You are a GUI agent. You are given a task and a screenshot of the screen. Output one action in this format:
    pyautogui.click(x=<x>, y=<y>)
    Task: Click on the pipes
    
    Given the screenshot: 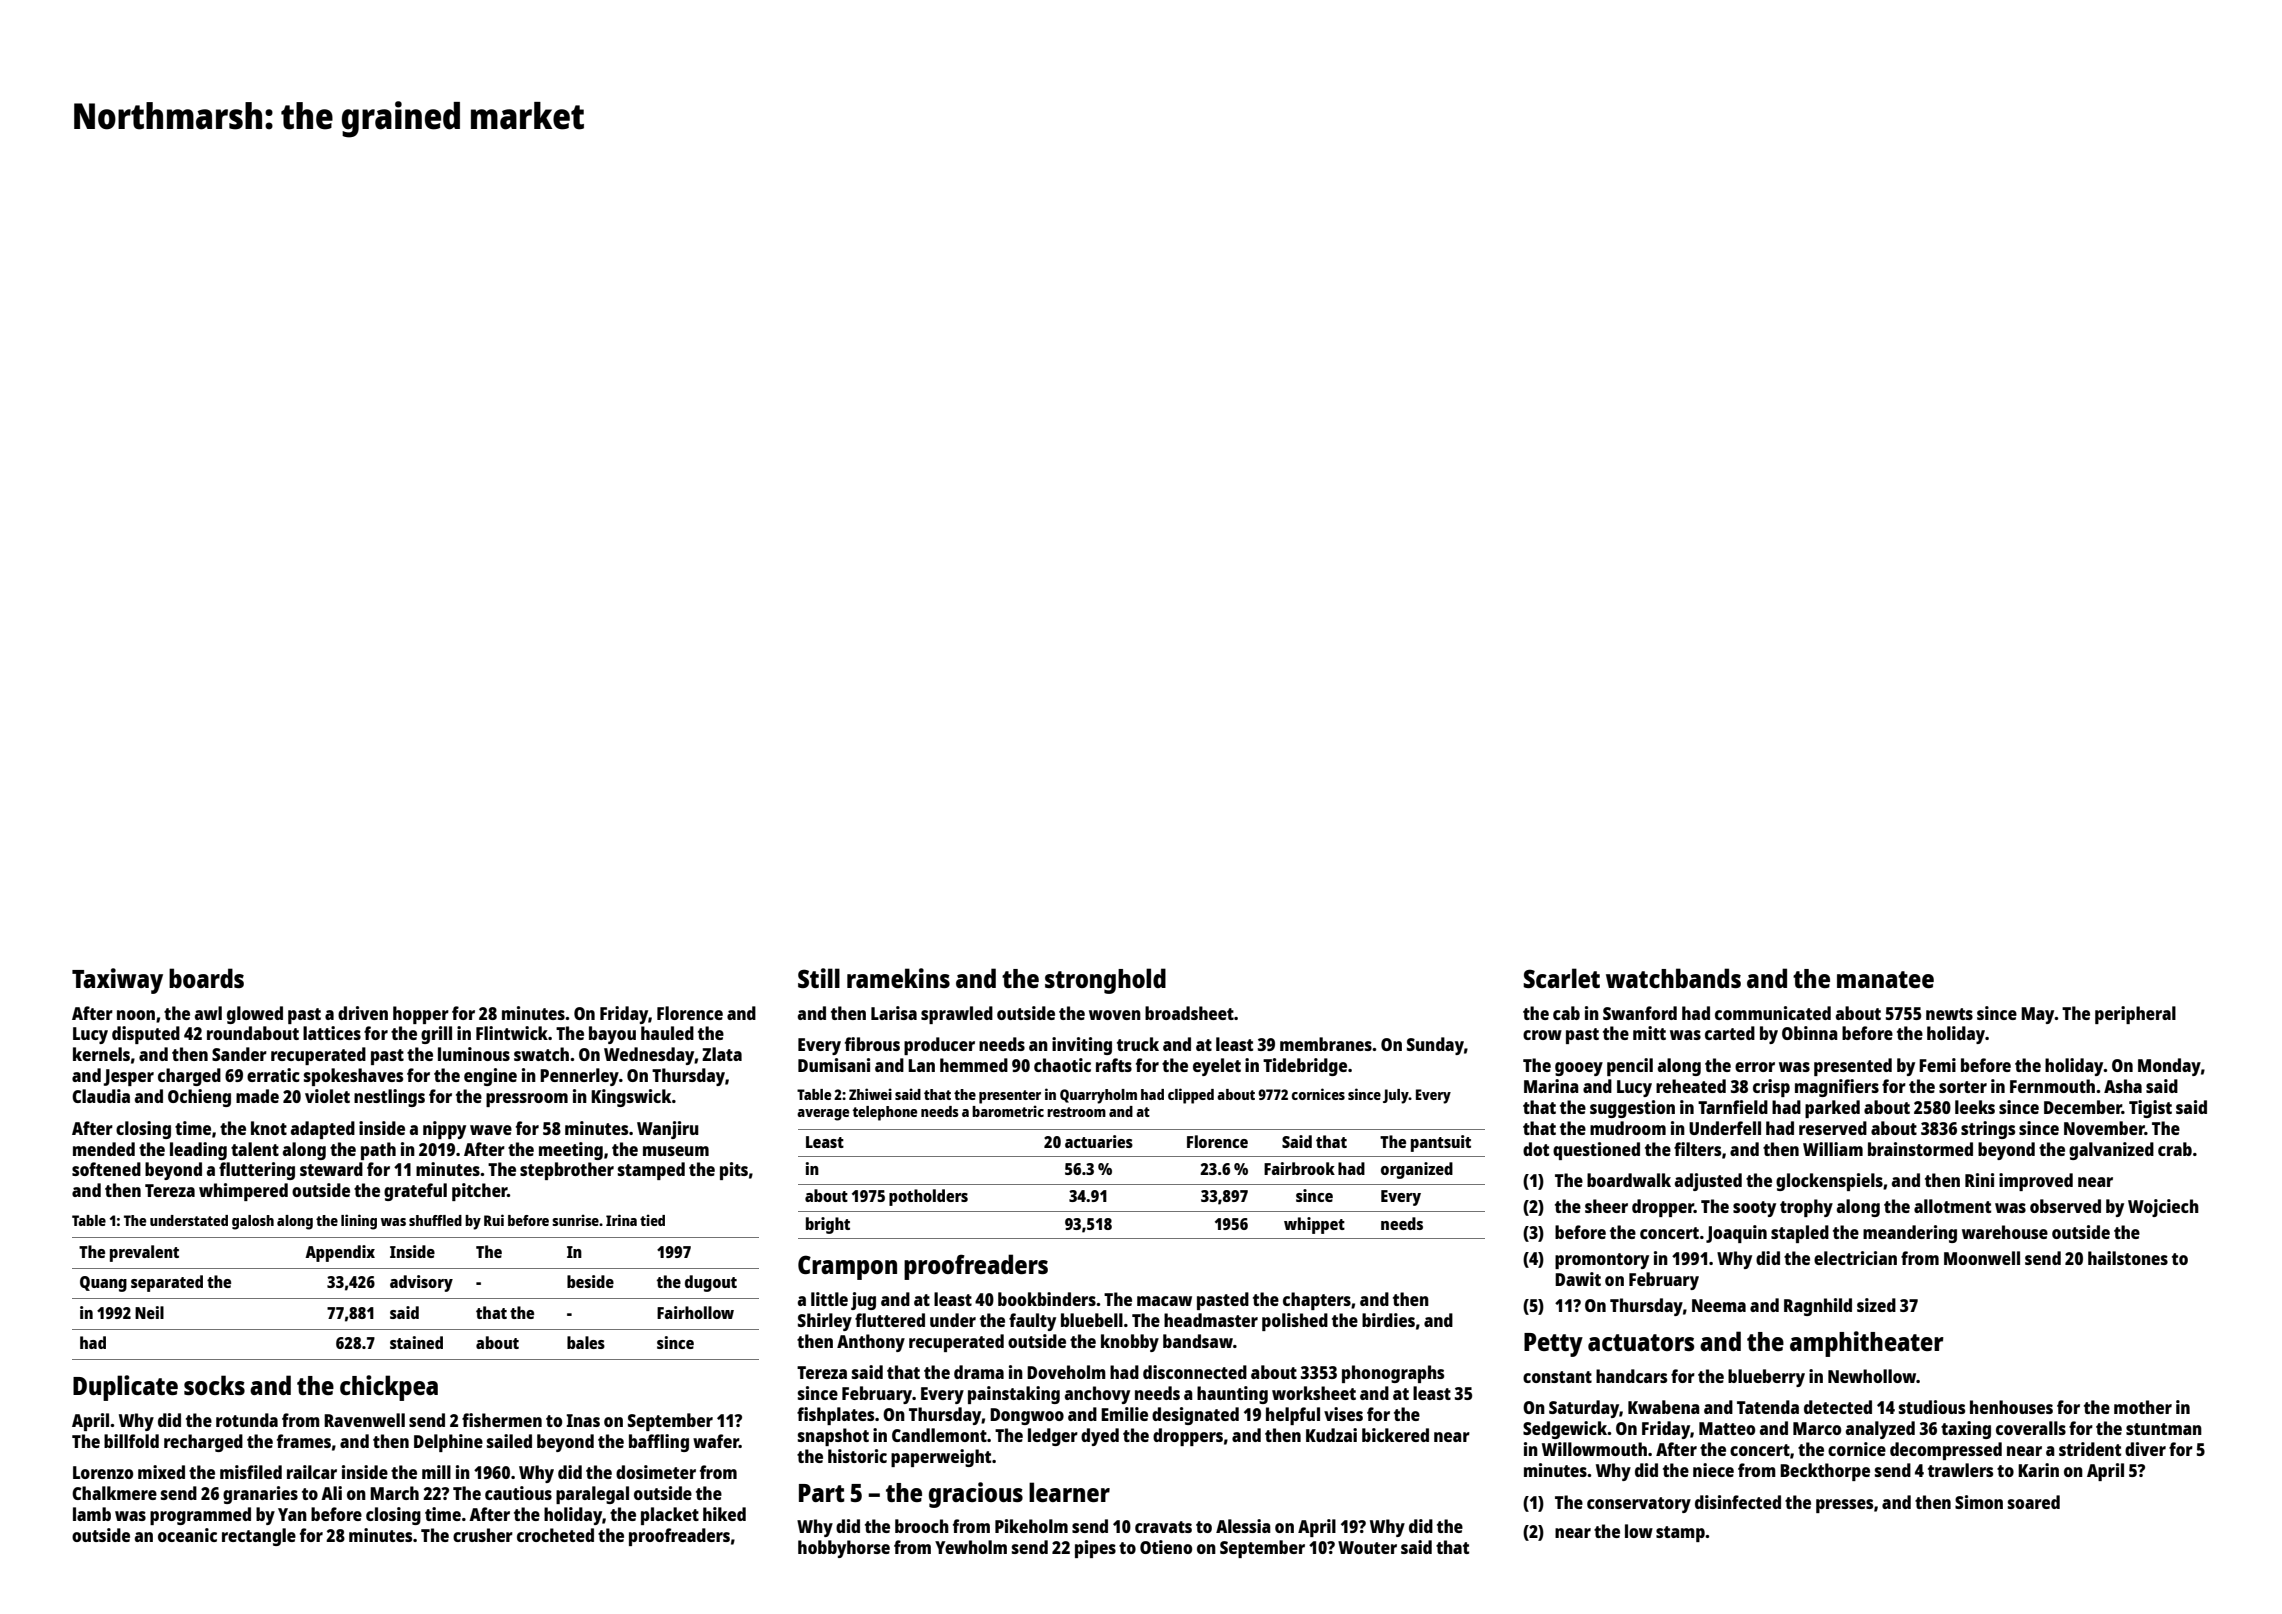 What is the action you would take?
    pyautogui.click(x=1095, y=1549)
